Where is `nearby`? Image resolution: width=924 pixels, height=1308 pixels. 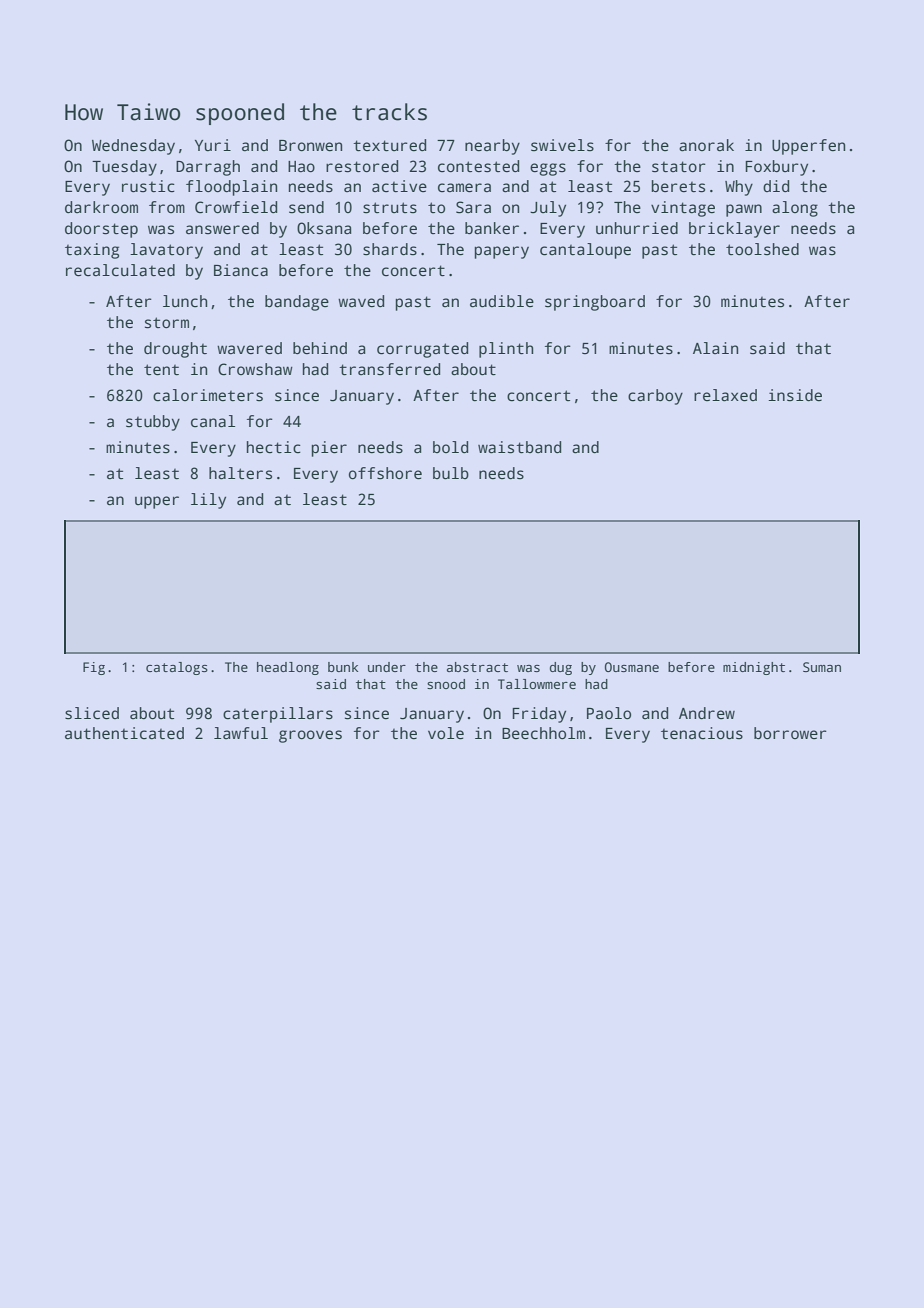
nearby is located at coordinates (492, 147).
